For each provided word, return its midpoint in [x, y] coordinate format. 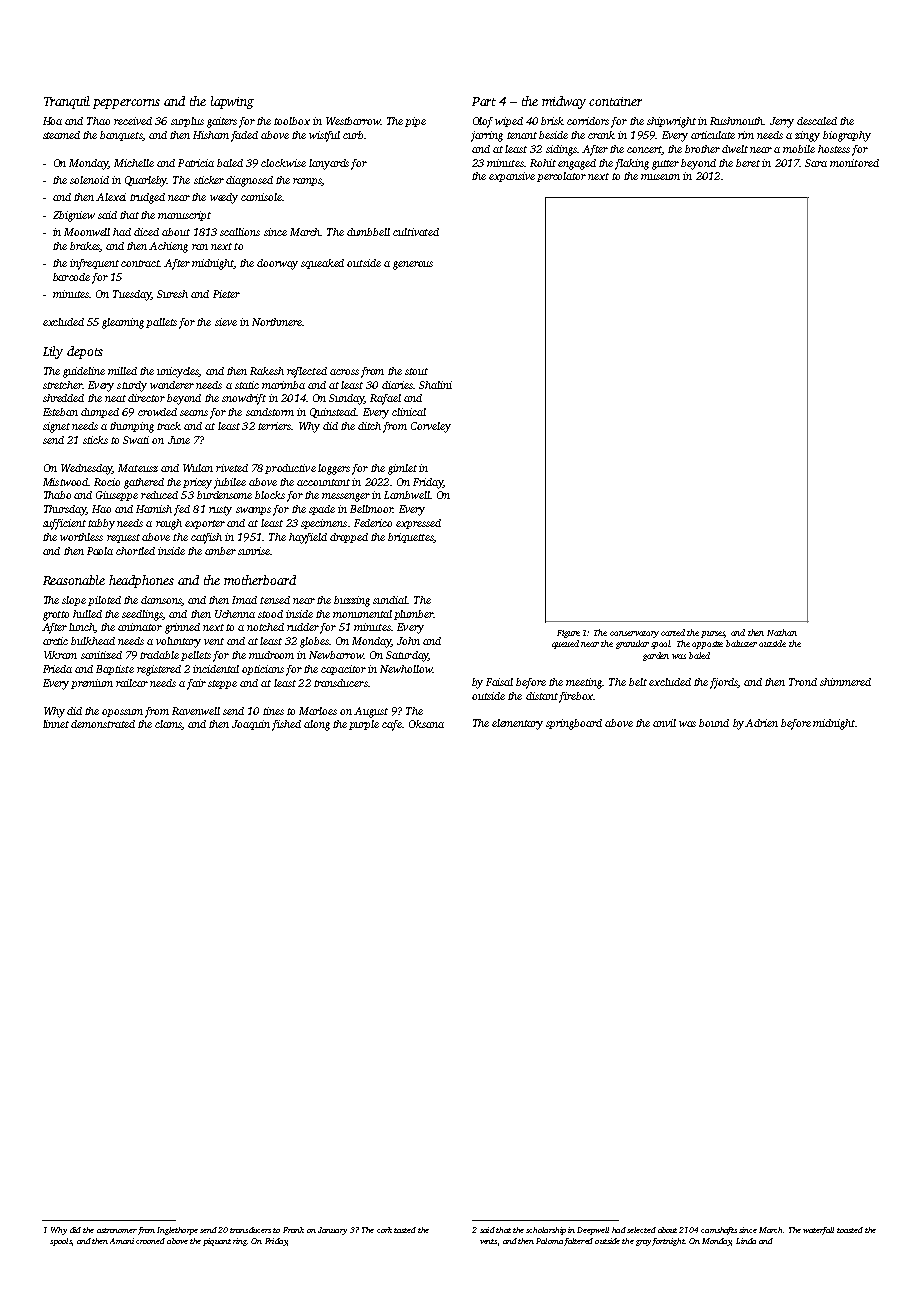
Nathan [782, 632]
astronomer [117, 1230]
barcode [71, 277]
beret [748, 163]
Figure [568, 634]
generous [413, 265]
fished [286, 725]
